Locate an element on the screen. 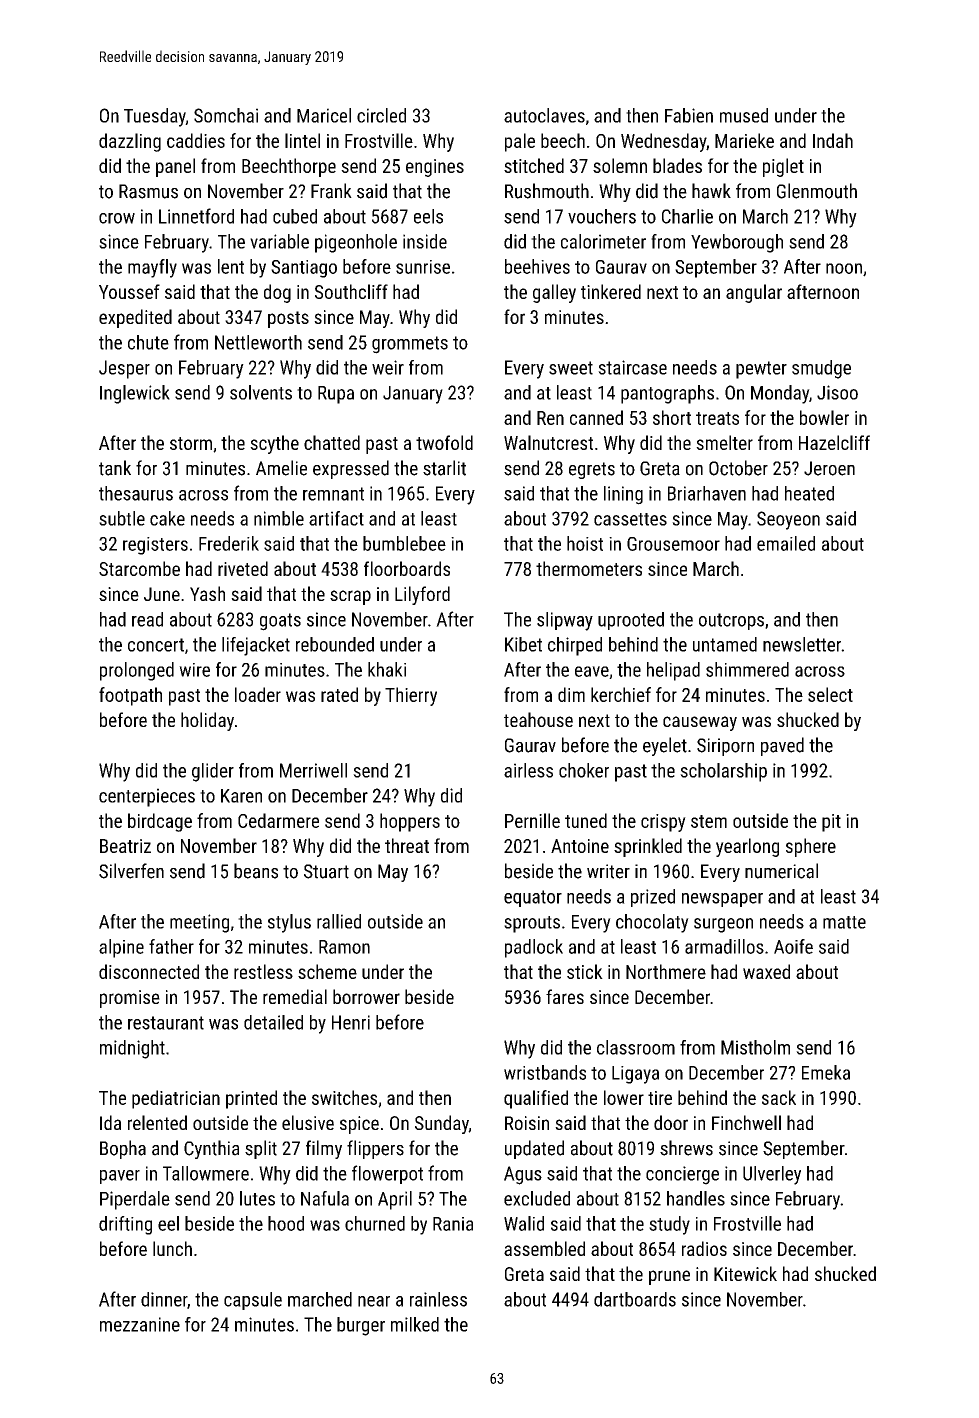 This screenshot has width=979, height=1418. Yewborough is located at coordinates (737, 243).
